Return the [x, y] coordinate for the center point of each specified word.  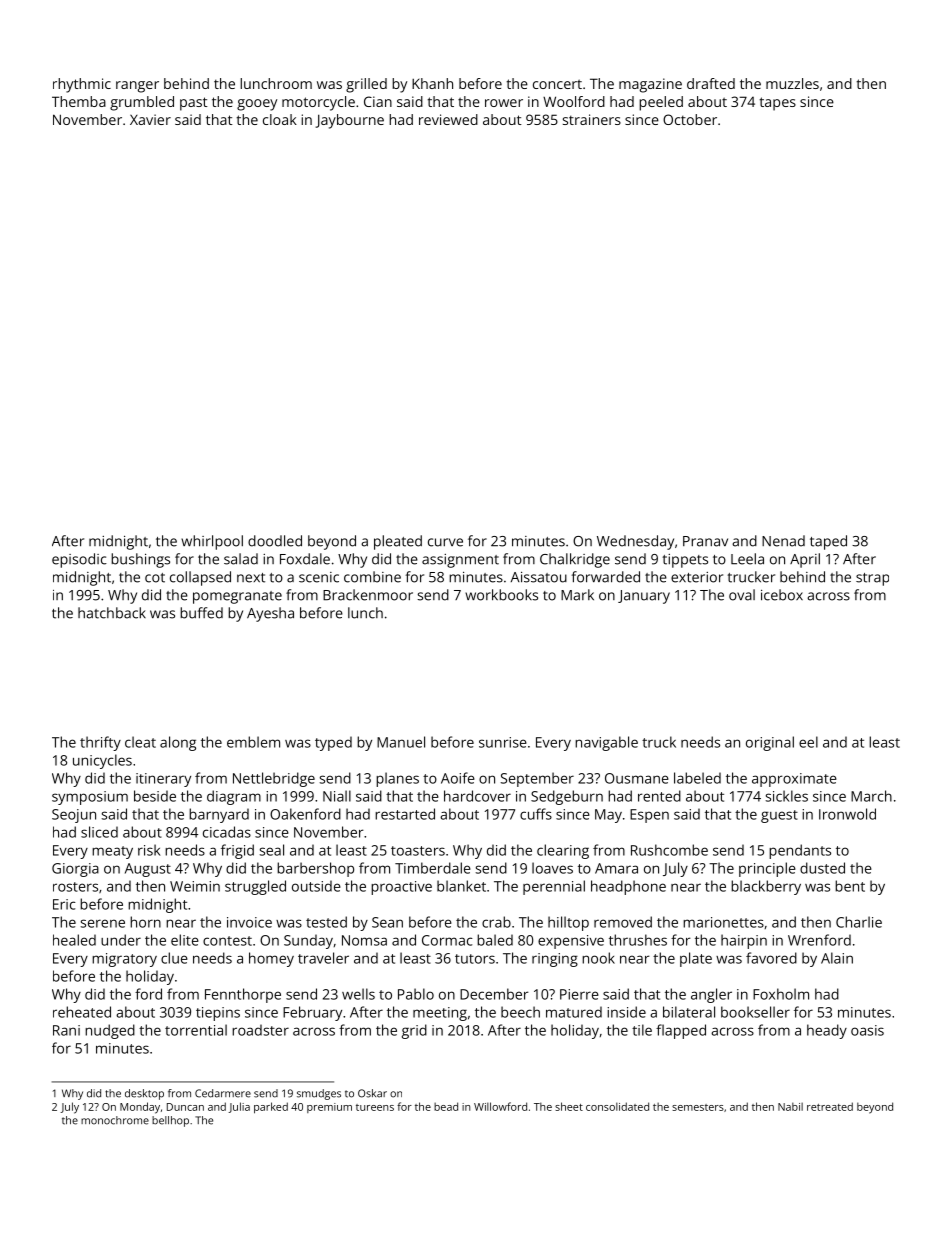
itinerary [163, 780]
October [690, 119]
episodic [79, 560]
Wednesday [635, 542]
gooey [257, 105]
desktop [144, 1094]
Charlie [859, 922]
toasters [418, 851]
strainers [592, 119]
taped [828, 542]
